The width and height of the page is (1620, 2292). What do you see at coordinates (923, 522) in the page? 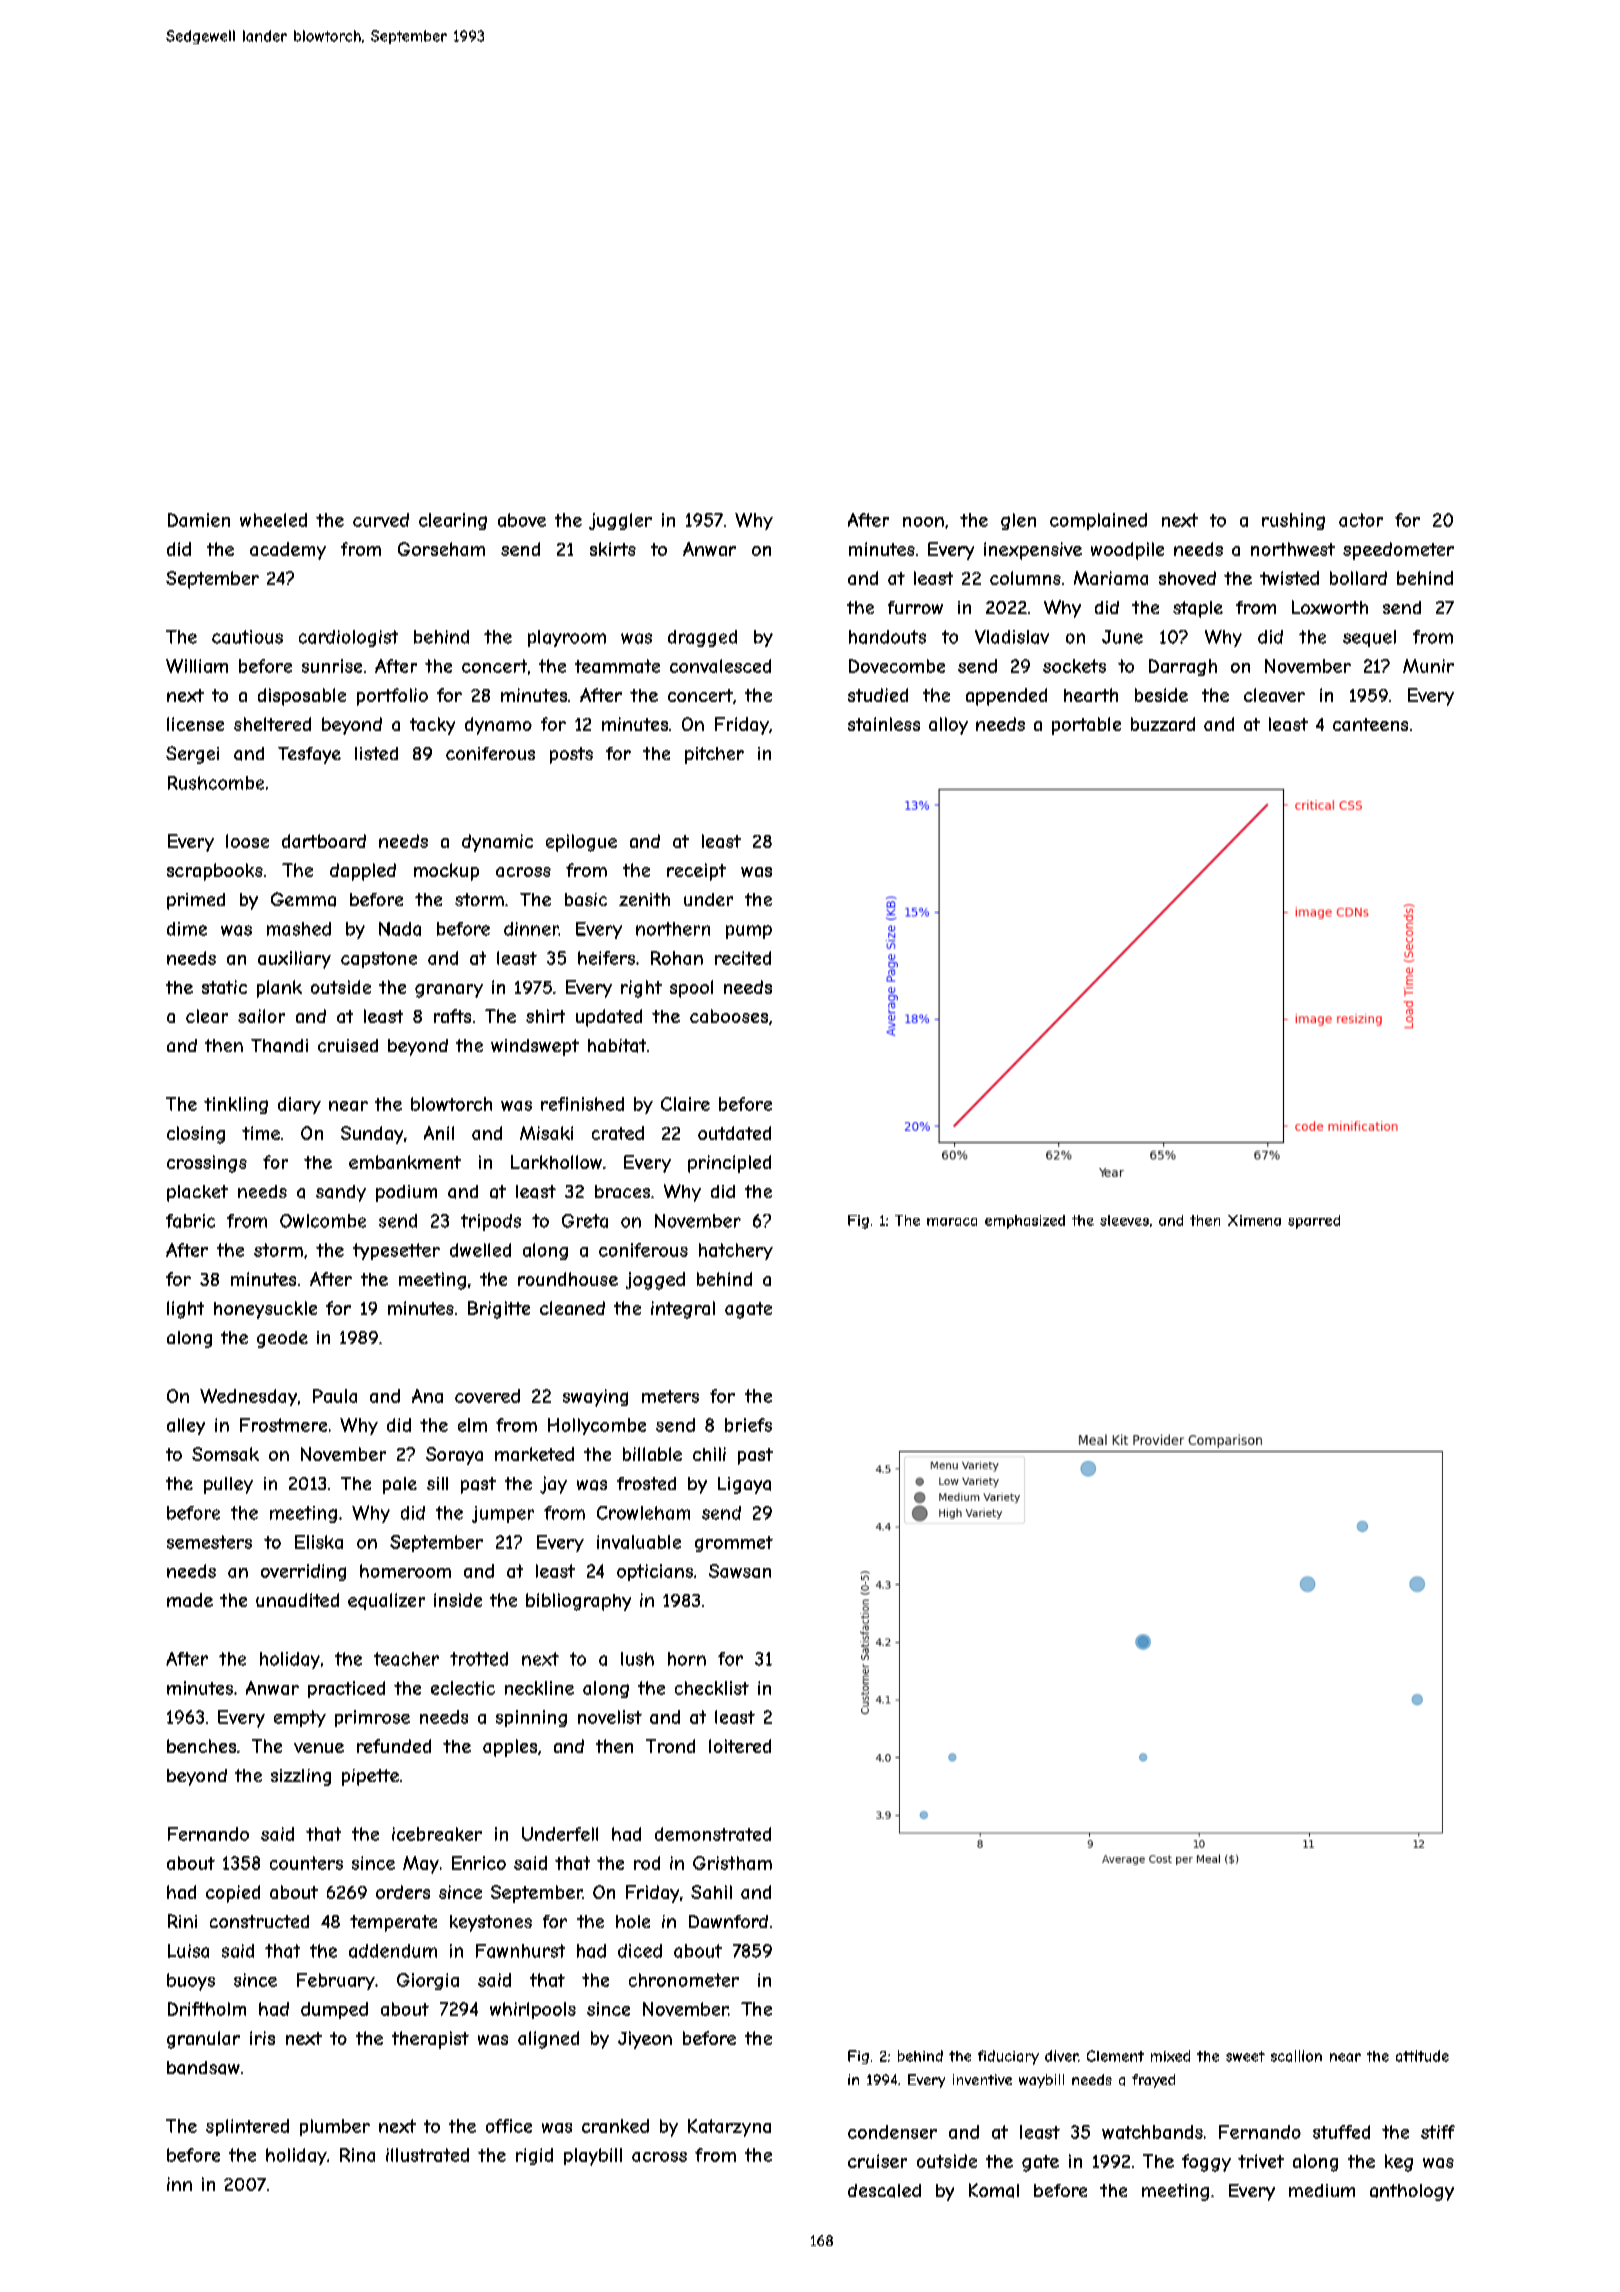
I see `noon` at bounding box center [923, 522].
